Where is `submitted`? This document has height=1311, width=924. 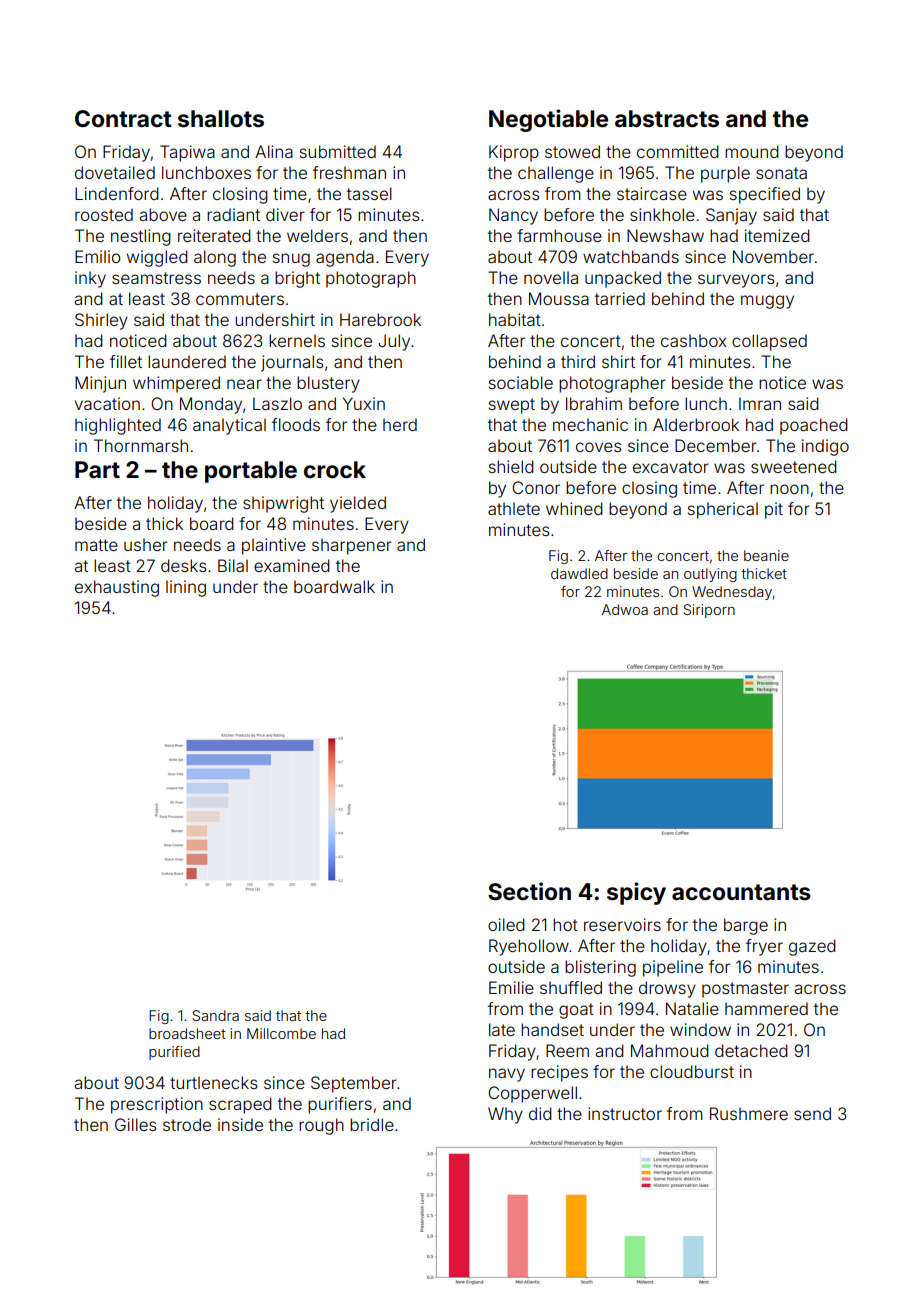 submitted is located at coordinates (338, 151).
